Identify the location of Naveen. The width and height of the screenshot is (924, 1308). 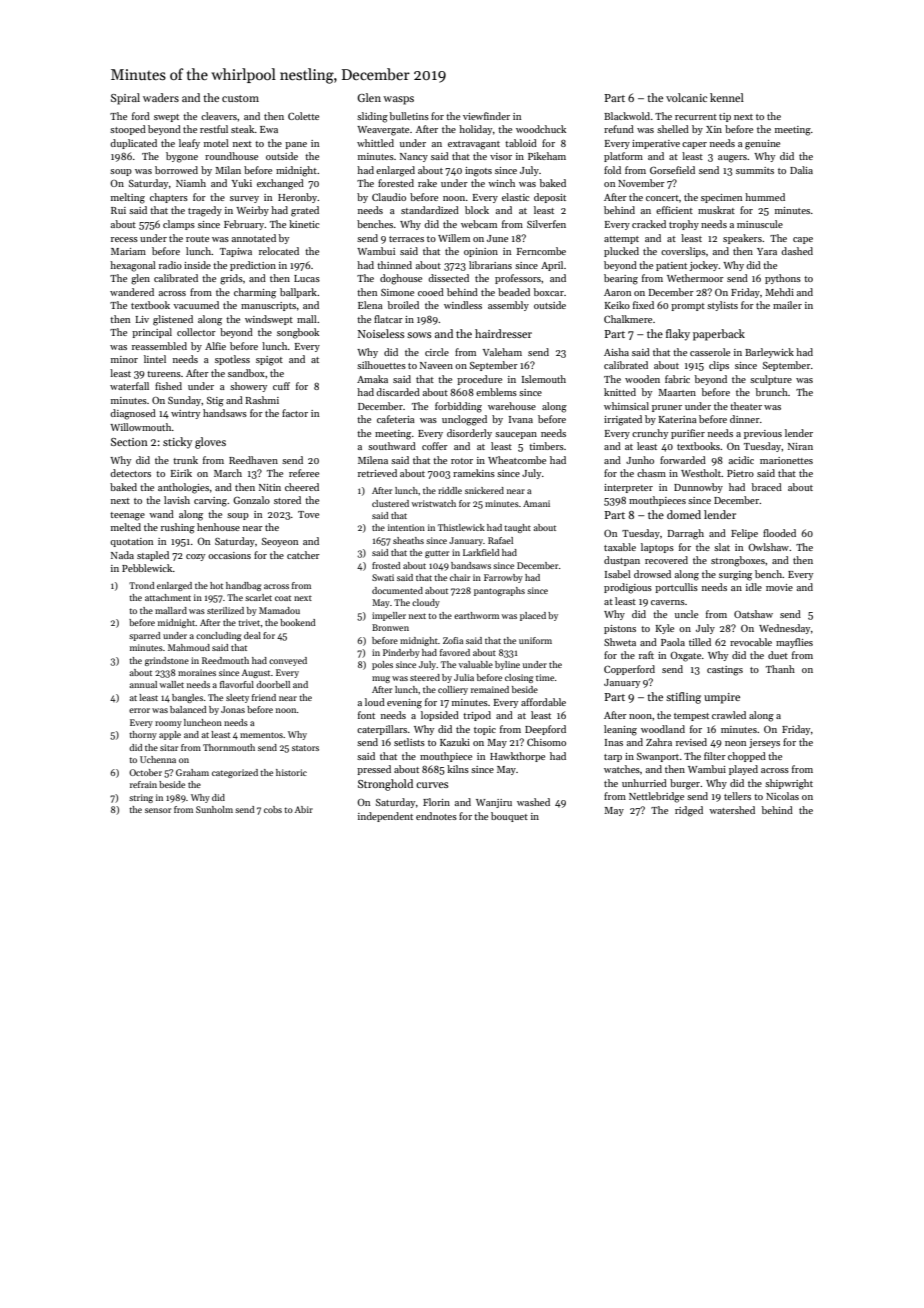
(436, 365).
